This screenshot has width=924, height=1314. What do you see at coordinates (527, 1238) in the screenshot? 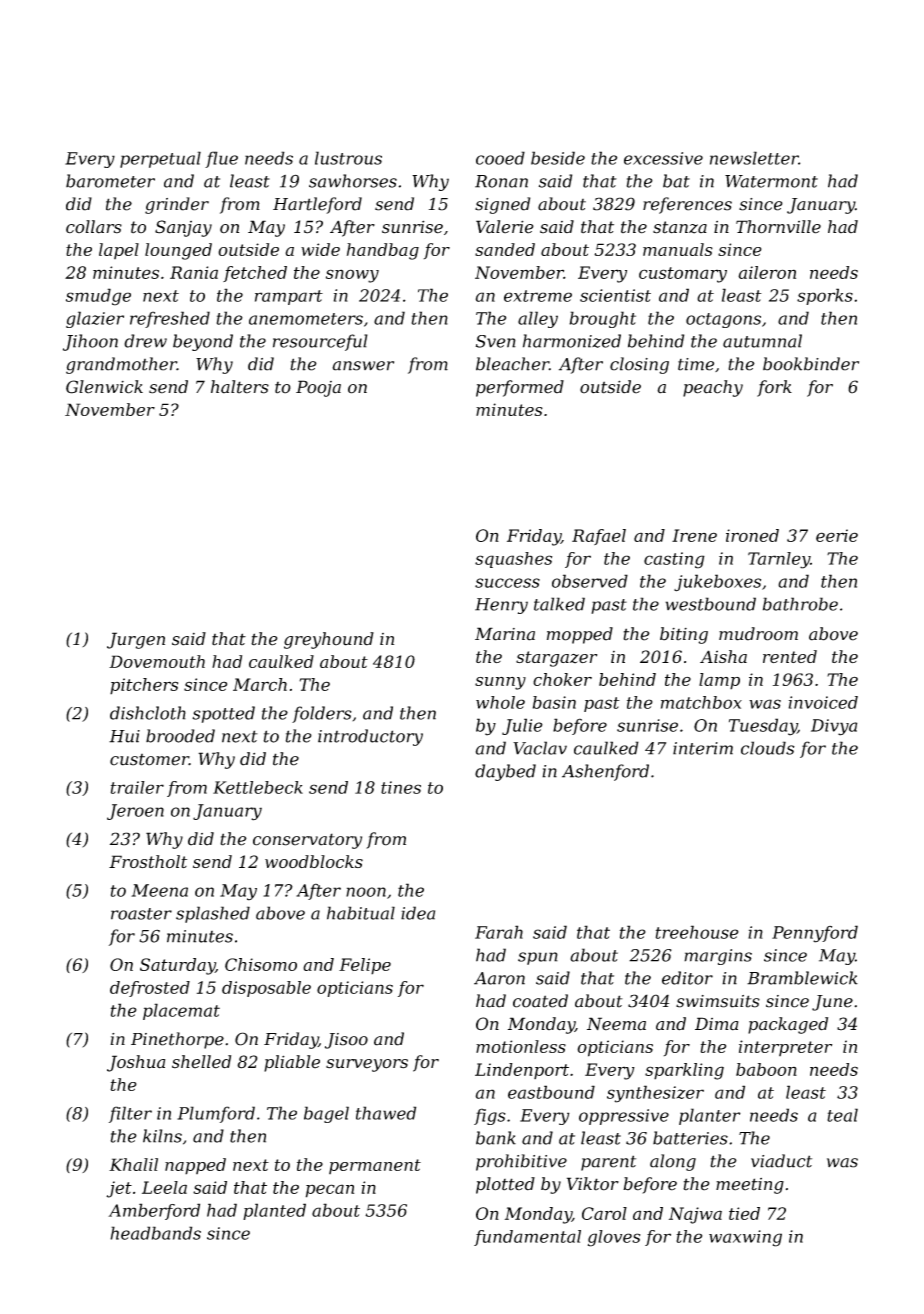
I see `fundamental` at bounding box center [527, 1238].
